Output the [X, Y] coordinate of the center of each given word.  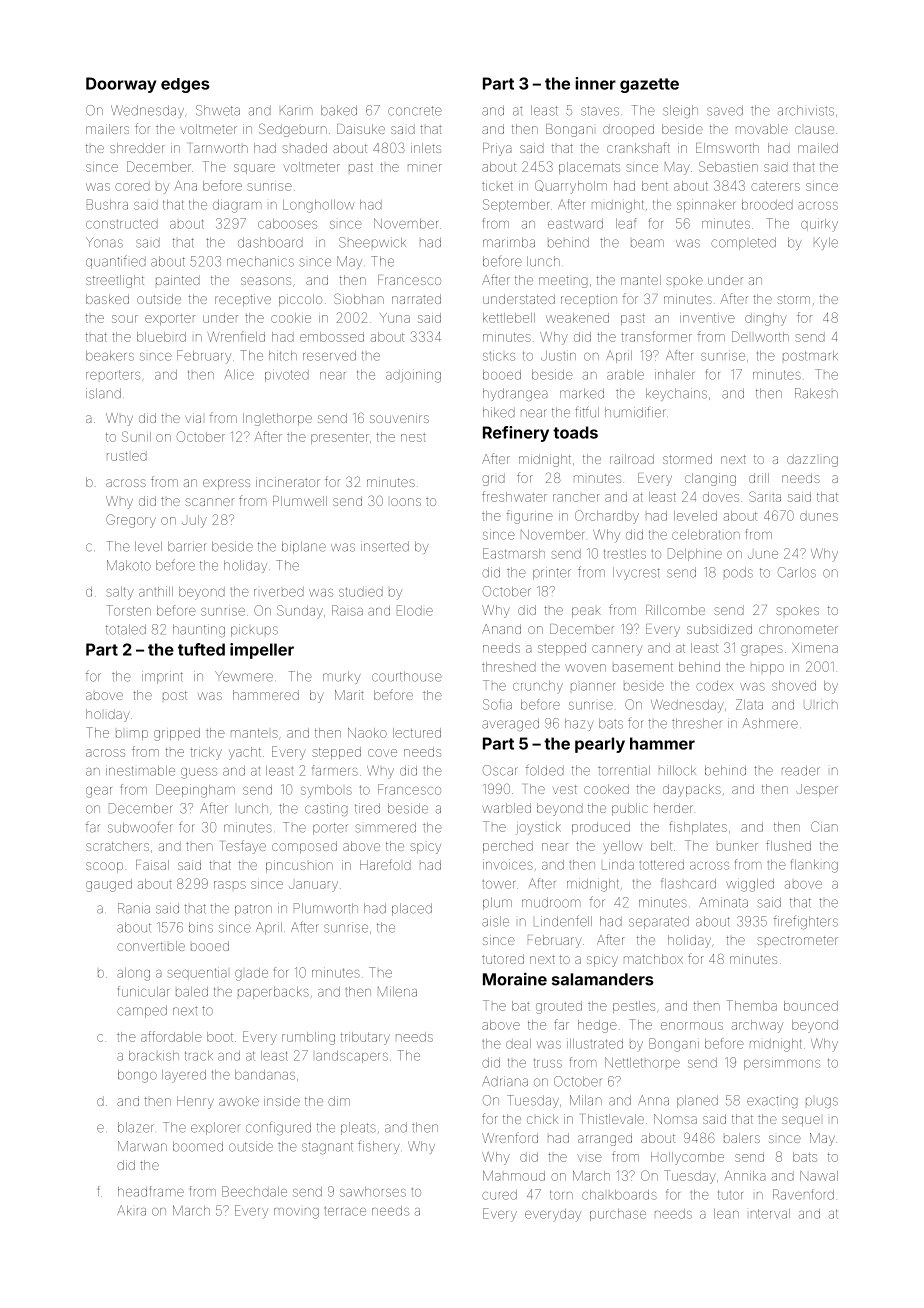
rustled [127, 456]
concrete [415, 111]
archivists [806, 110]
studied [361, 592]
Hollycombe [687, 1158]
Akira [131, 1210]
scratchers [117, 846]
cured [499, 1195]
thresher [697, 723]
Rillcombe [675, 610]
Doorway [121, 85]
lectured [417, 733]
